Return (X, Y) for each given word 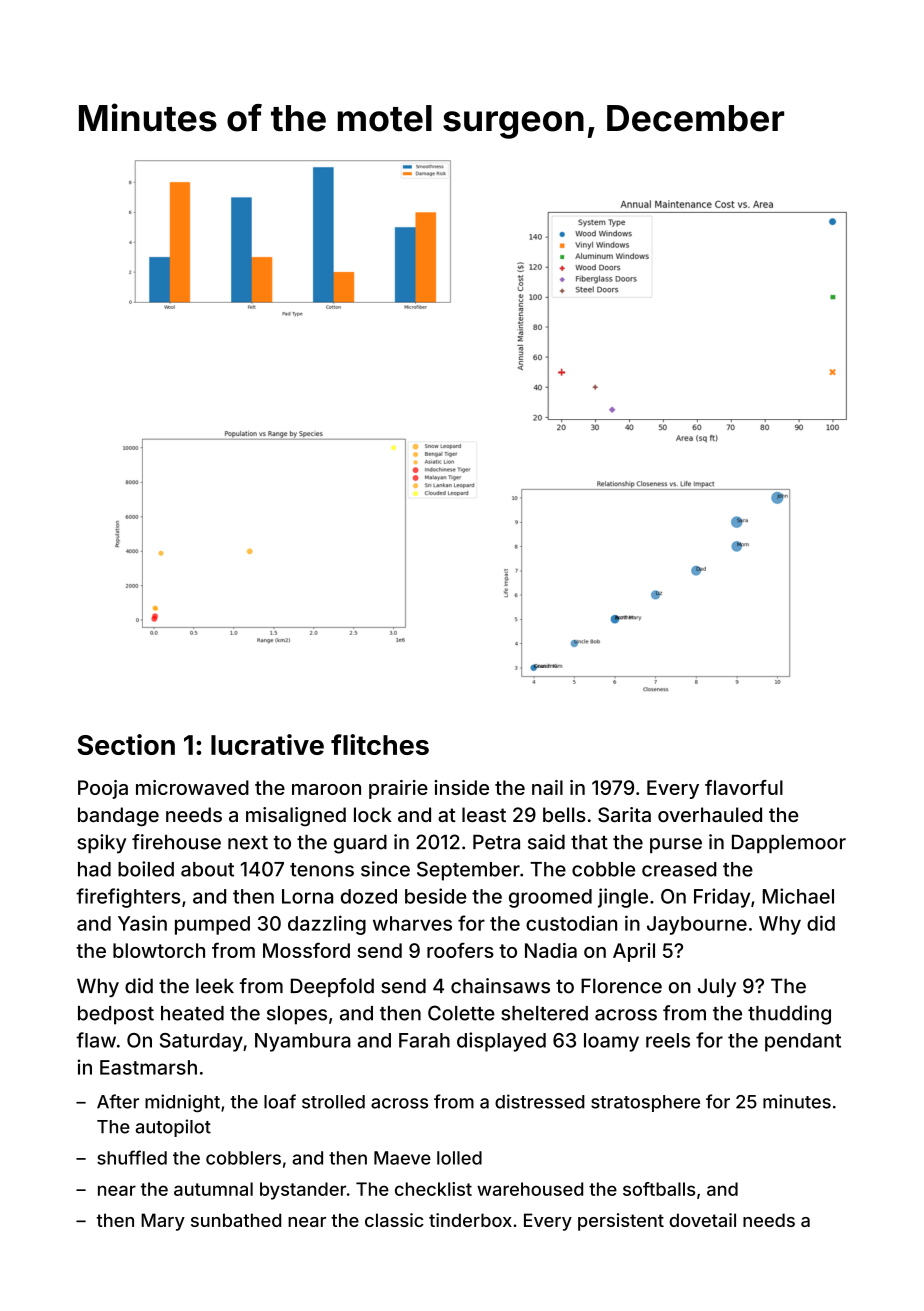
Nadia (551, 950)
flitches (380, 744)
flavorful (744, 787)
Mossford (306, 950)
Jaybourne (697, 925)
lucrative (267, 744)
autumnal (213, 1189)
